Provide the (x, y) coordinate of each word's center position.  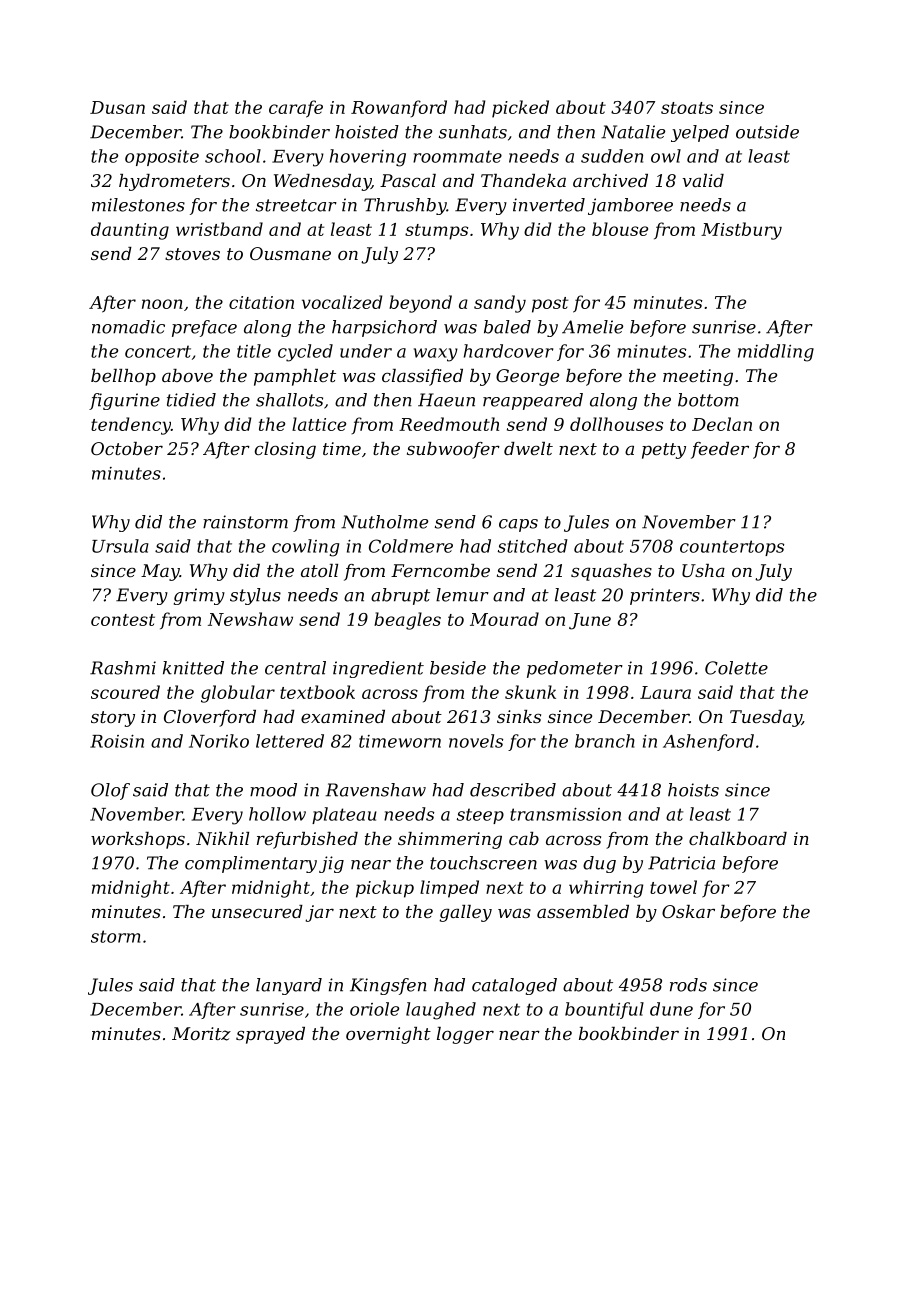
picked (520, 109)
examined (343, 716)
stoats (687, 108)
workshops (138, 840)
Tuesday (766, 718)
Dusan (117, 107)
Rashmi (123, 668)
